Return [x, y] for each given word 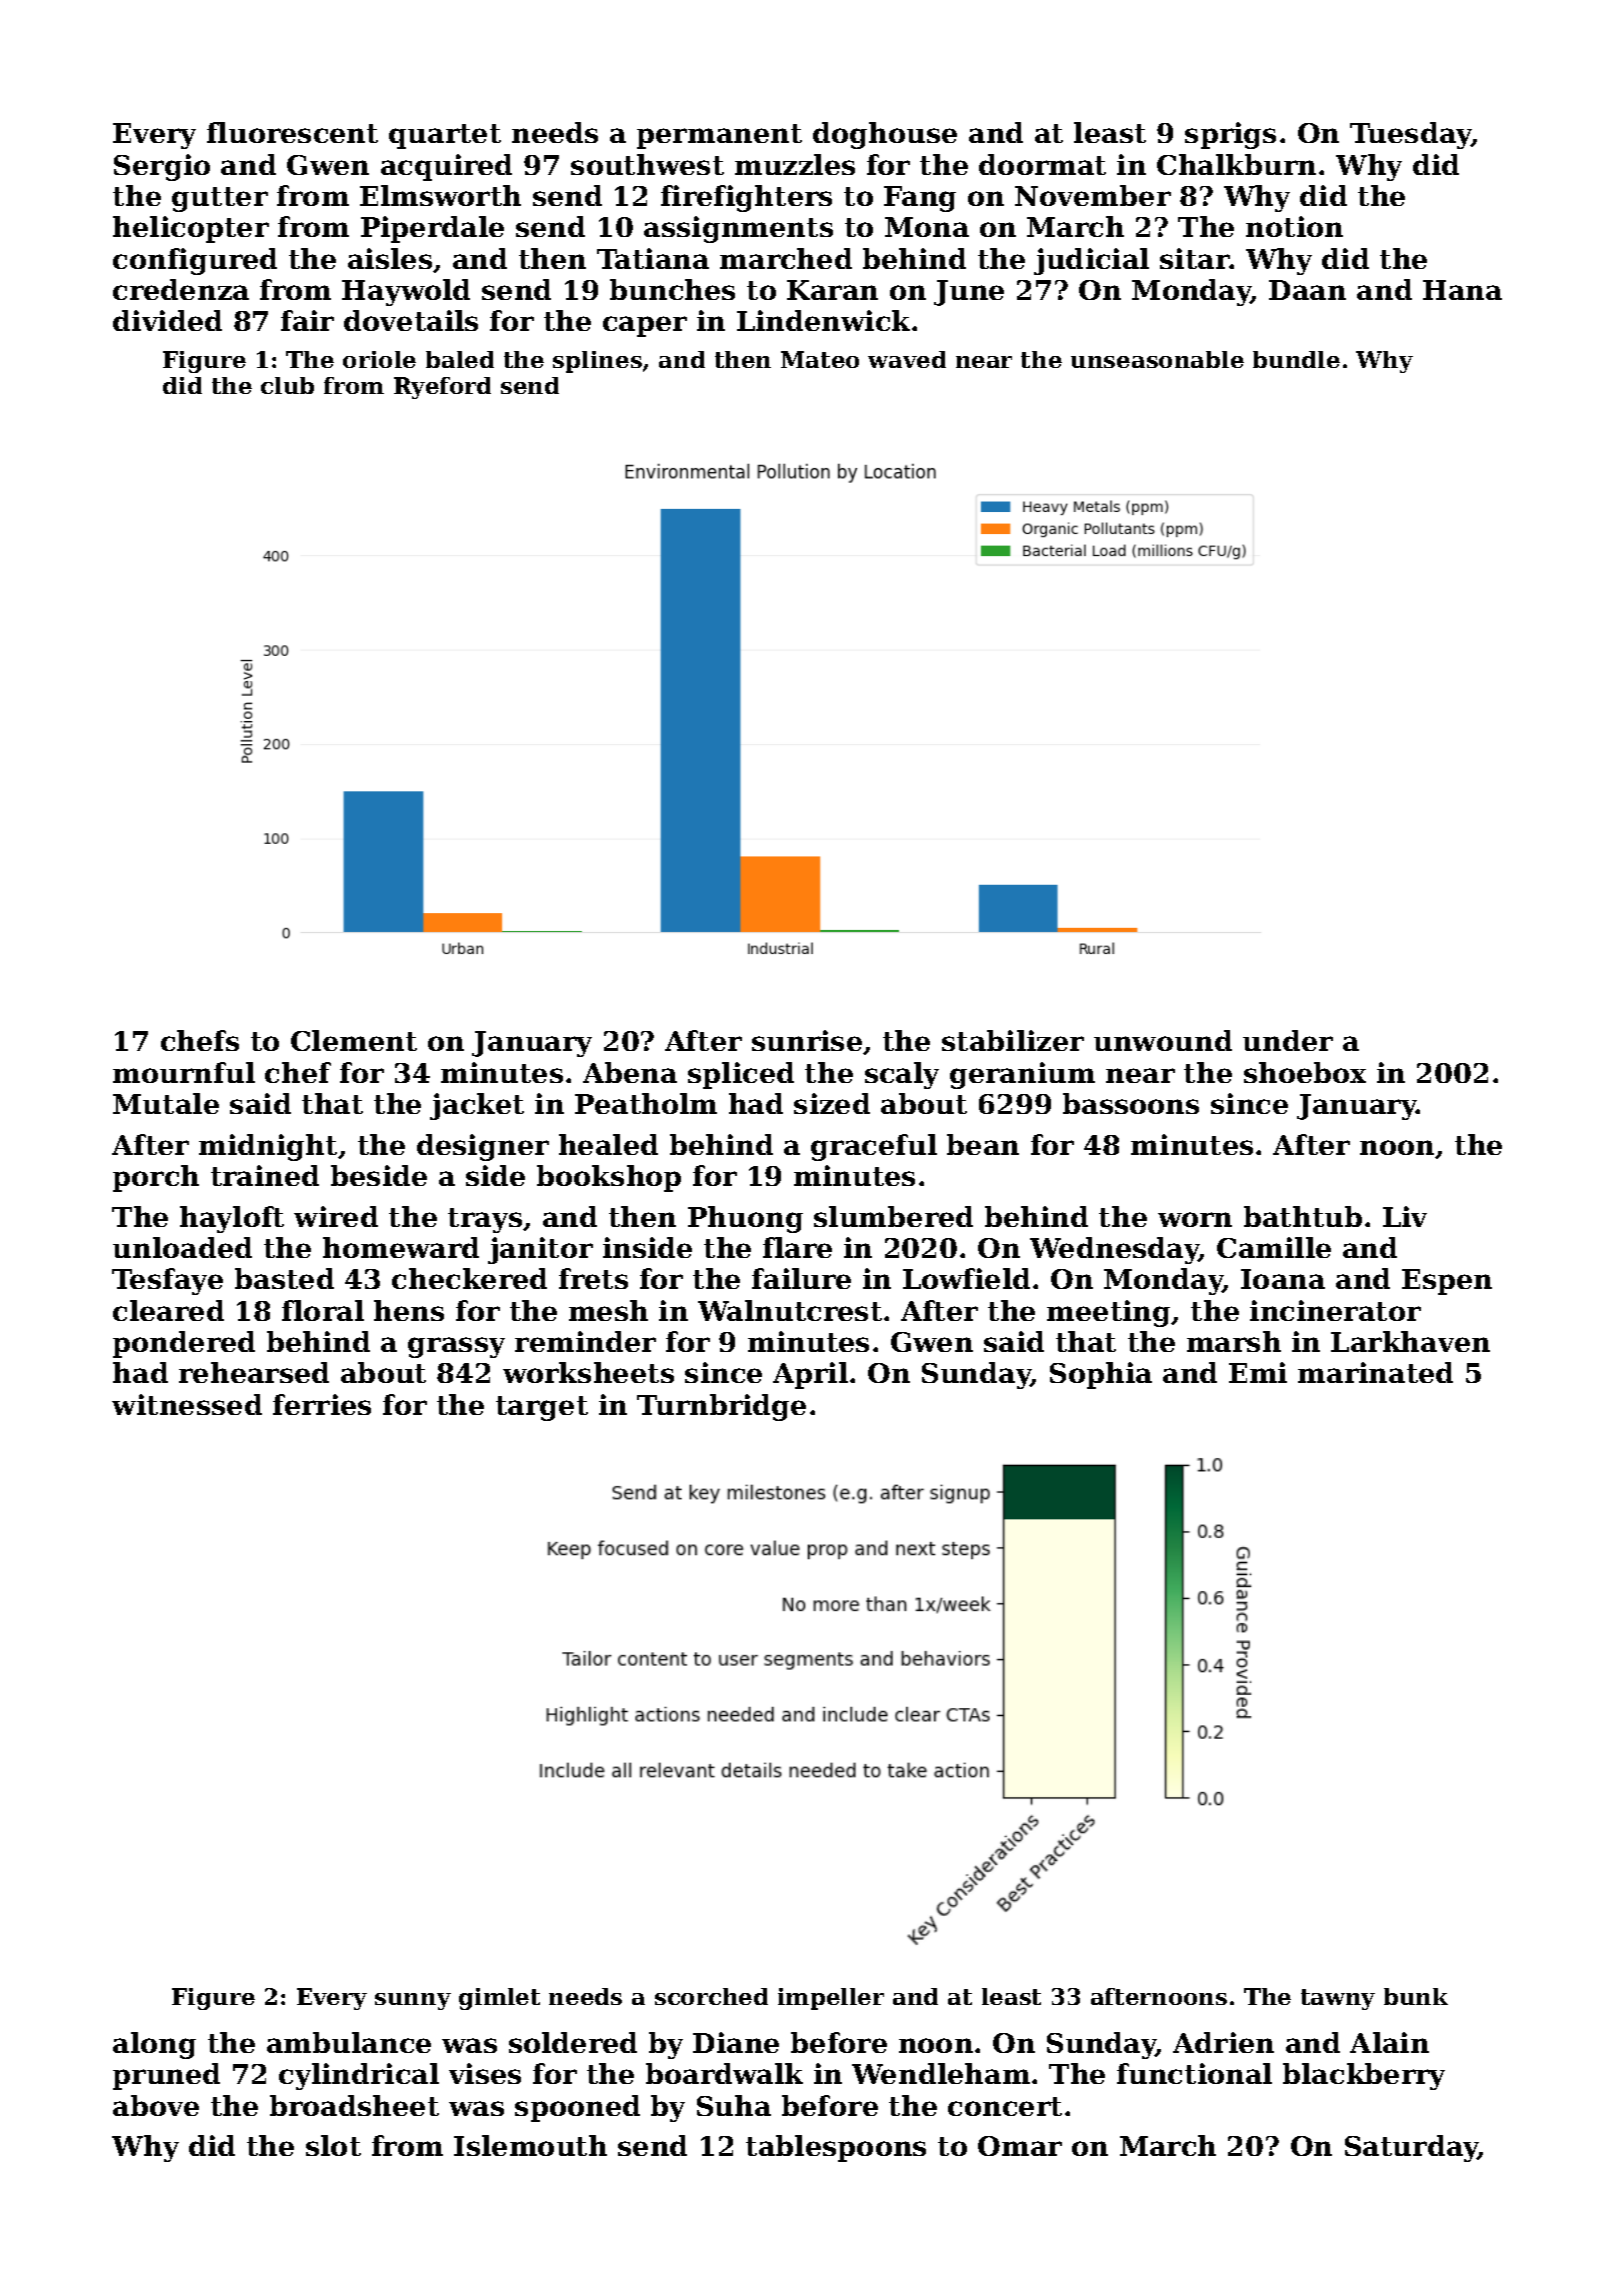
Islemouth [530, 2145]
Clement [354, 1040]
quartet [445, 136]
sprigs [1230, 135]
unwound [1163, 1040]
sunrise [807, 1040]
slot [333, 2145]
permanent [719, 136]
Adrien [1223, 2042]
